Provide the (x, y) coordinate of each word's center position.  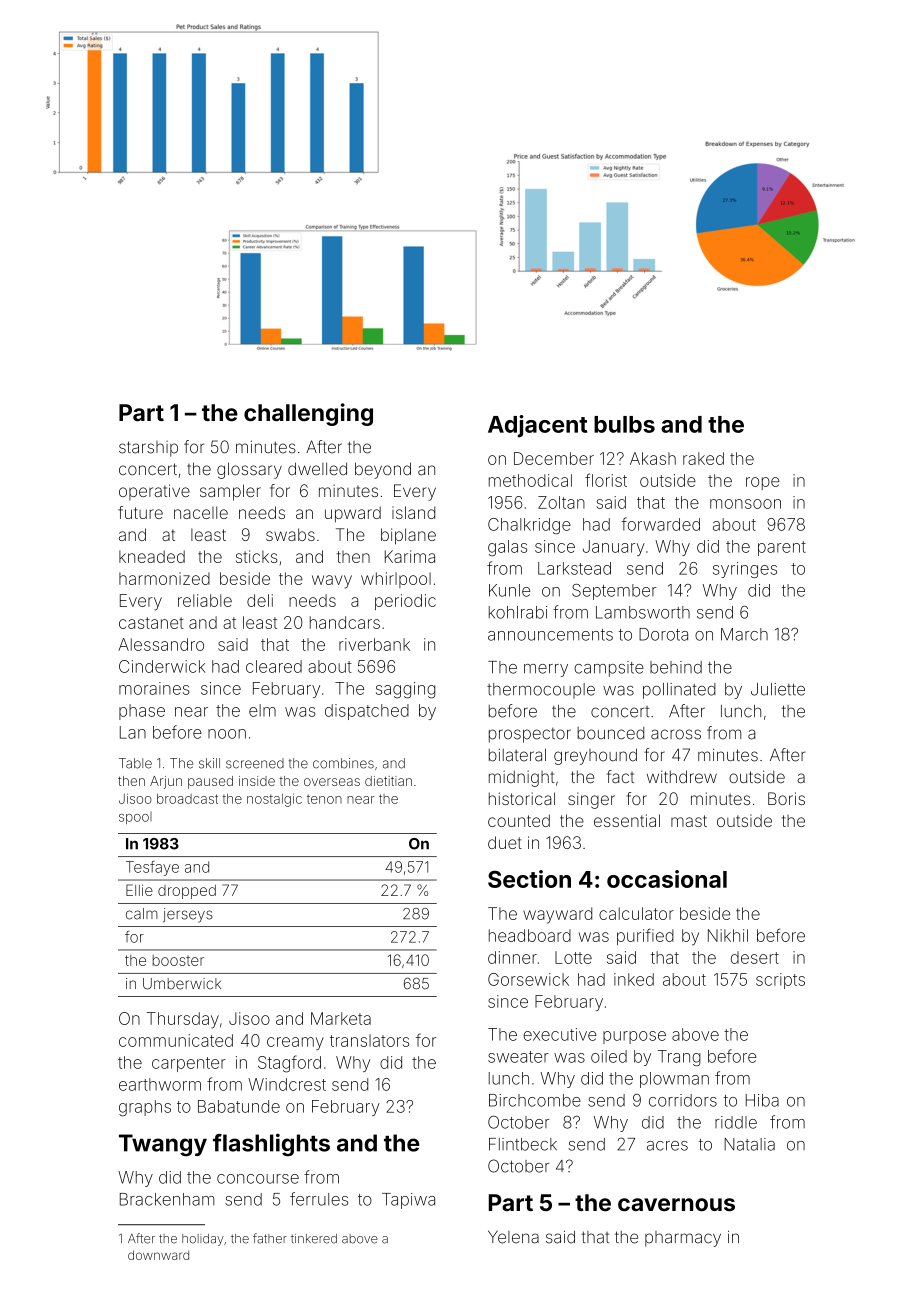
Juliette (778, 689)
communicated (176, 1040)
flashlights (271, 1145)
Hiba (762, 1100)
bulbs (624, 424)
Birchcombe (535, 1100)
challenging (308, 414)
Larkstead (574, 568)
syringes (745, 570)
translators (369, 1040)
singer (591, 800)
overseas (332, 782)
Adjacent (537, 426)
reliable (205, 600)
